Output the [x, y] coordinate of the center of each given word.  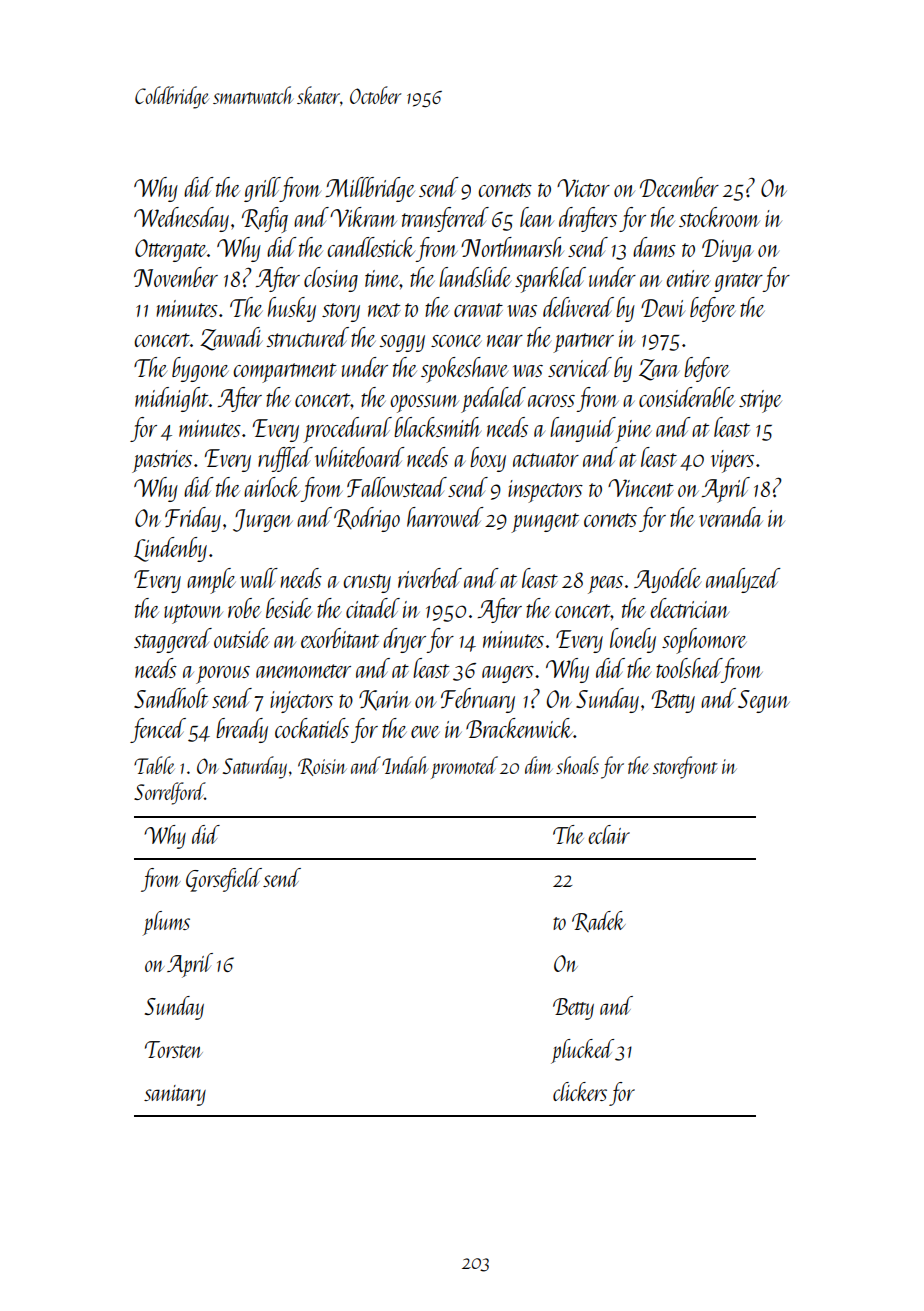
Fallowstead [397, 487]
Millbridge [370, 189]
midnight [172, 399]
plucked [582, 1051]
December [679, 187]
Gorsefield [224, 880]
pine [634, 431]
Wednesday [181, 219]
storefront [685, 767]
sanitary [175, 1095]
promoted [464, 767]
